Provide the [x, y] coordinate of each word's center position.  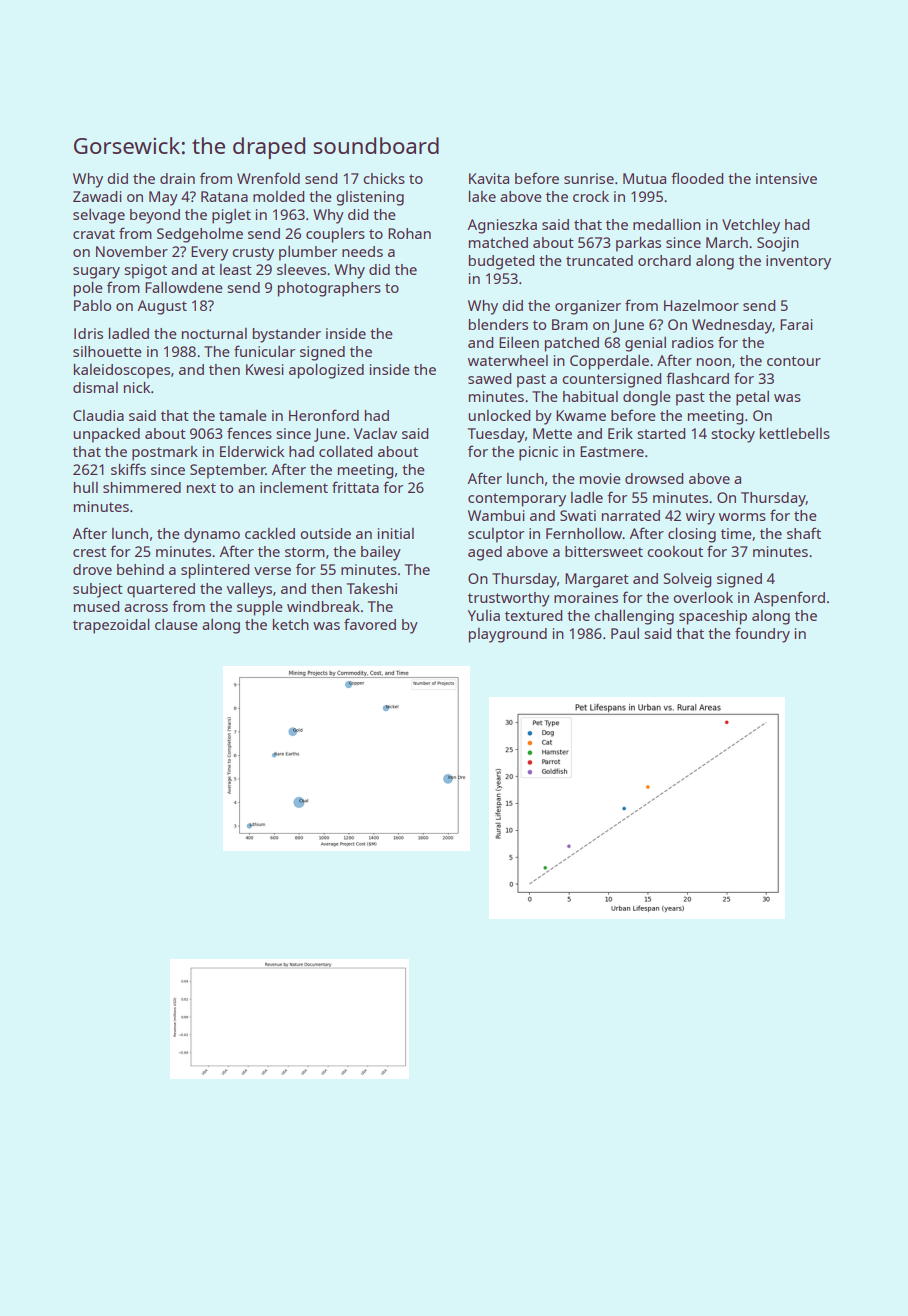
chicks [384, 178]
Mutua [644, 178]
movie [600, 478]
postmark [165, 453]
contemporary [517, 500]
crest [89, 552]
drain [177, 178]
